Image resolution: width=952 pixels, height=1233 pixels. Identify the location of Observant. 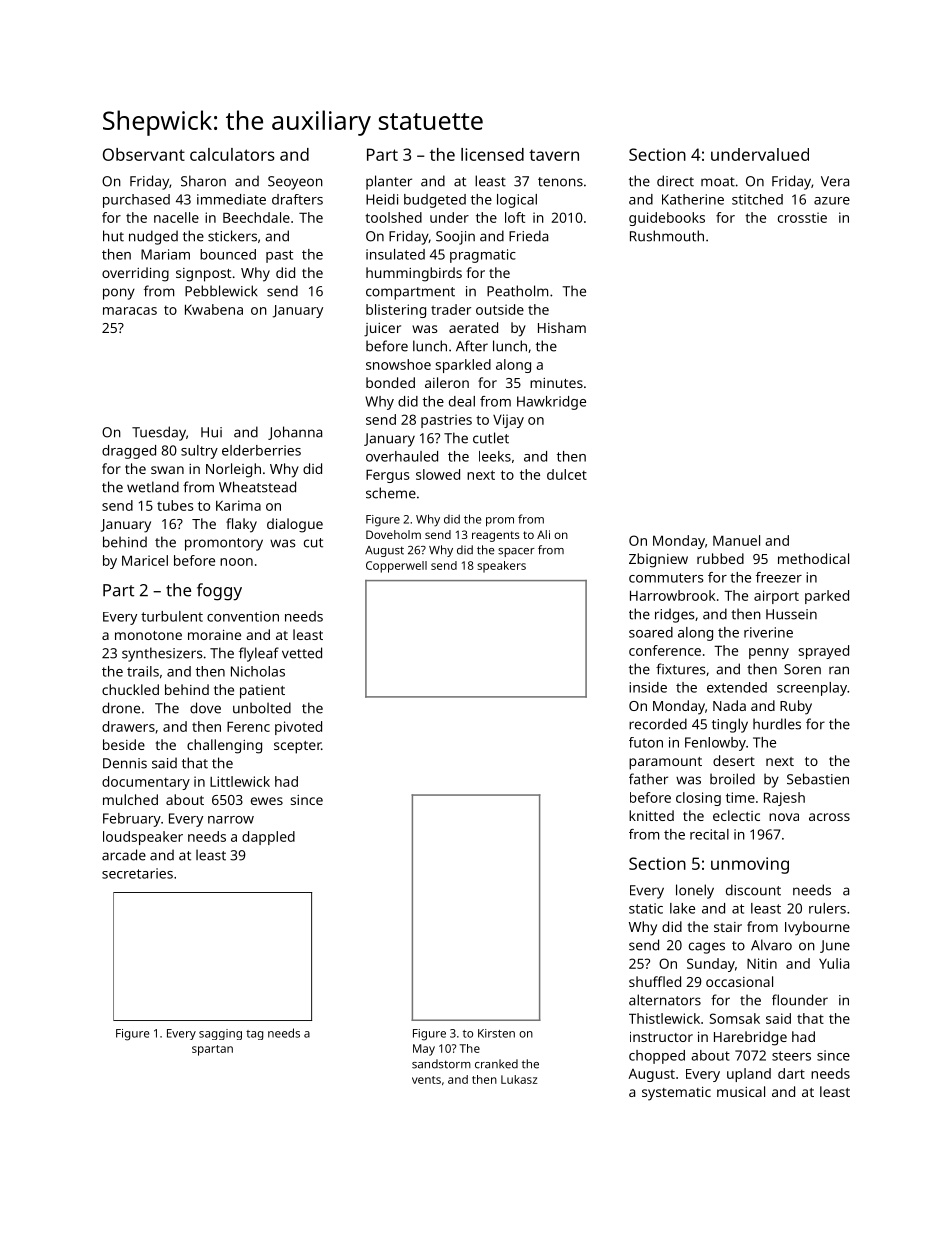
(144, 154).
